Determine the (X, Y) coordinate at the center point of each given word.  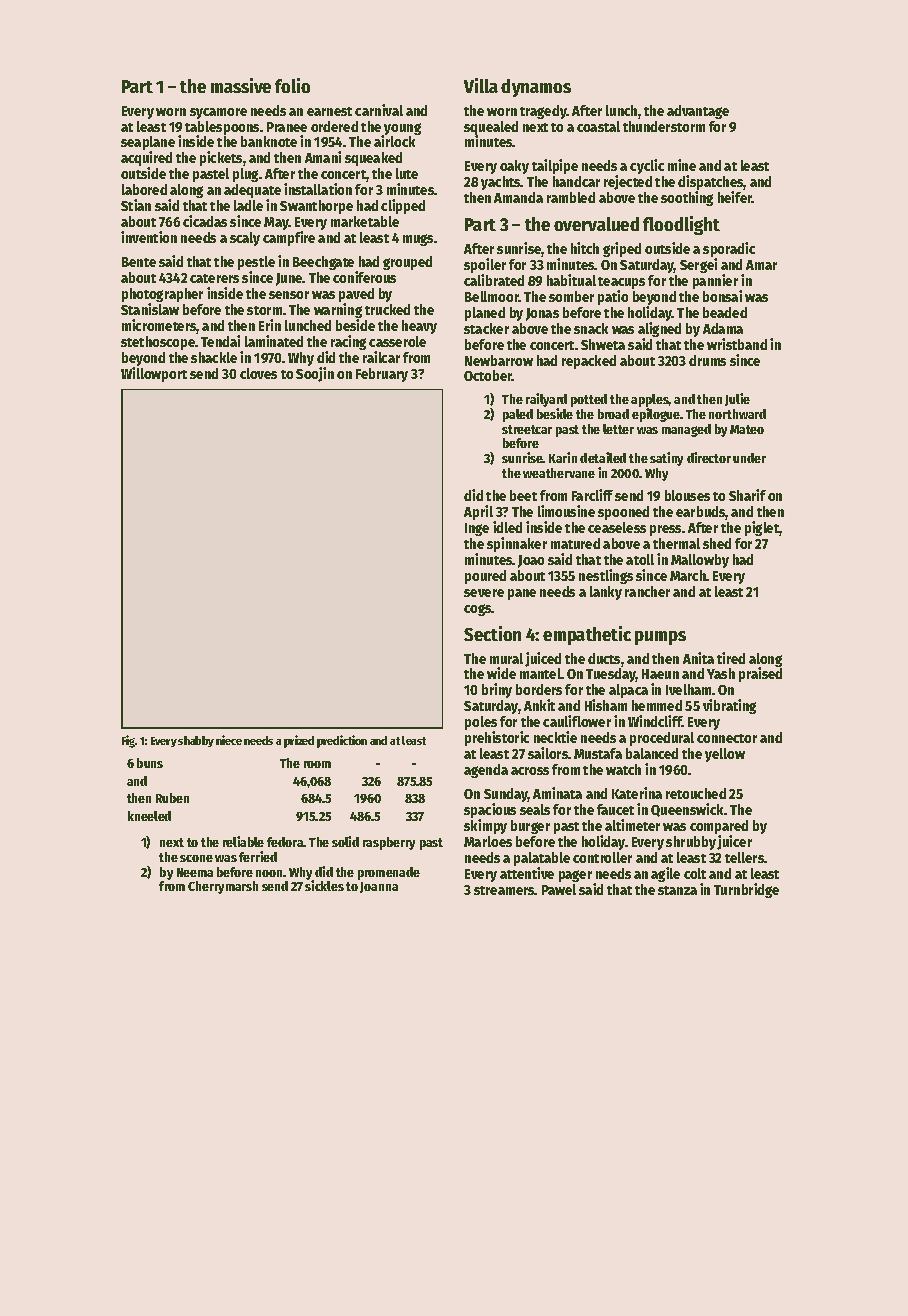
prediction (342, 741)
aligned (659, 329)
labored (144, 189)
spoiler (485, 265)
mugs (418, 240)
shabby (196, 741)
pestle (256, 263)
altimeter (632, 825)
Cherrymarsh (223, 887)
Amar (761, 265)
